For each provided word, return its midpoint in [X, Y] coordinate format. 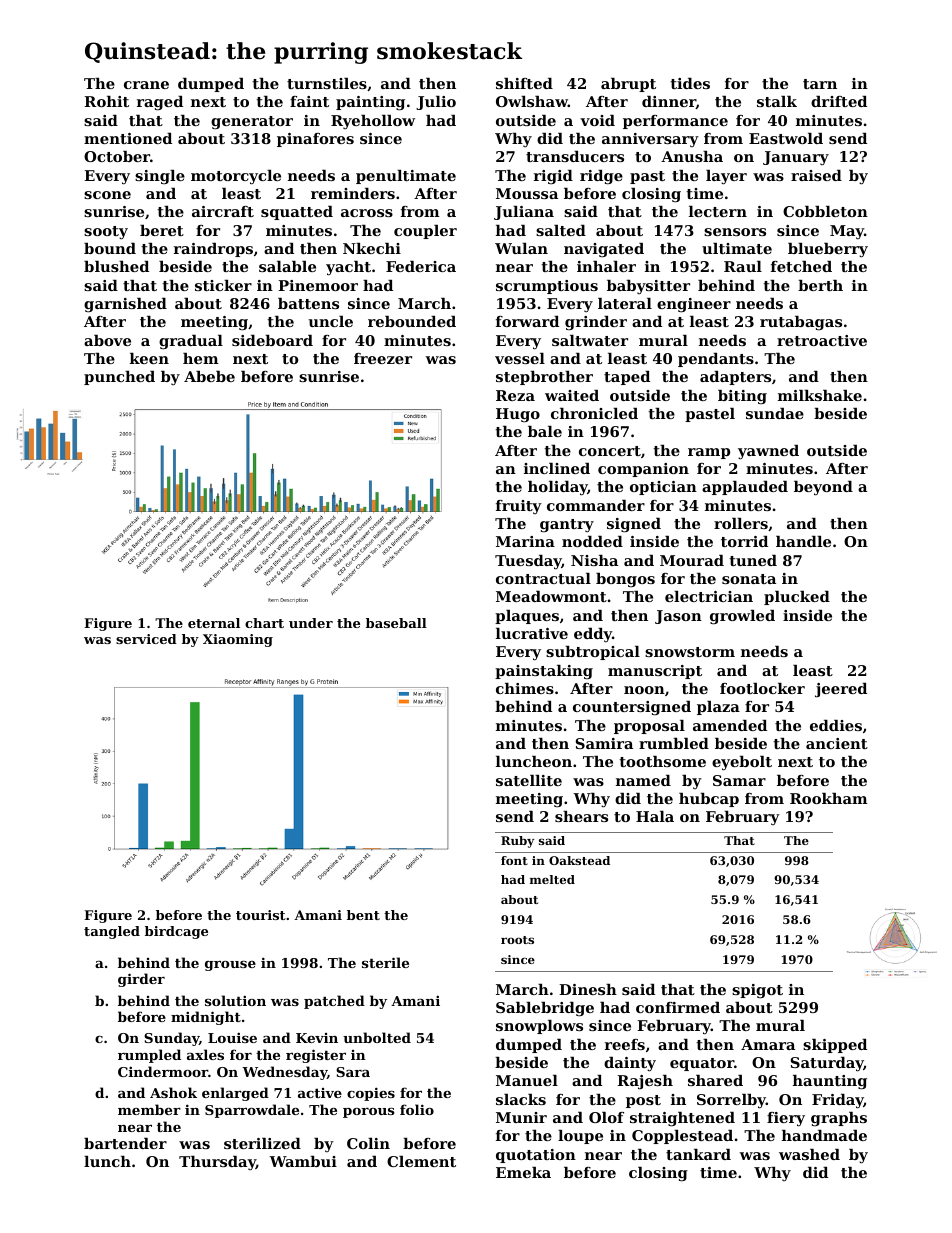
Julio [436, 103]
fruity [519, 507]
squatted [297, 213]
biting [742, 397]
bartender [125, 1143]
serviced [146, 639]
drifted [839, 101]
